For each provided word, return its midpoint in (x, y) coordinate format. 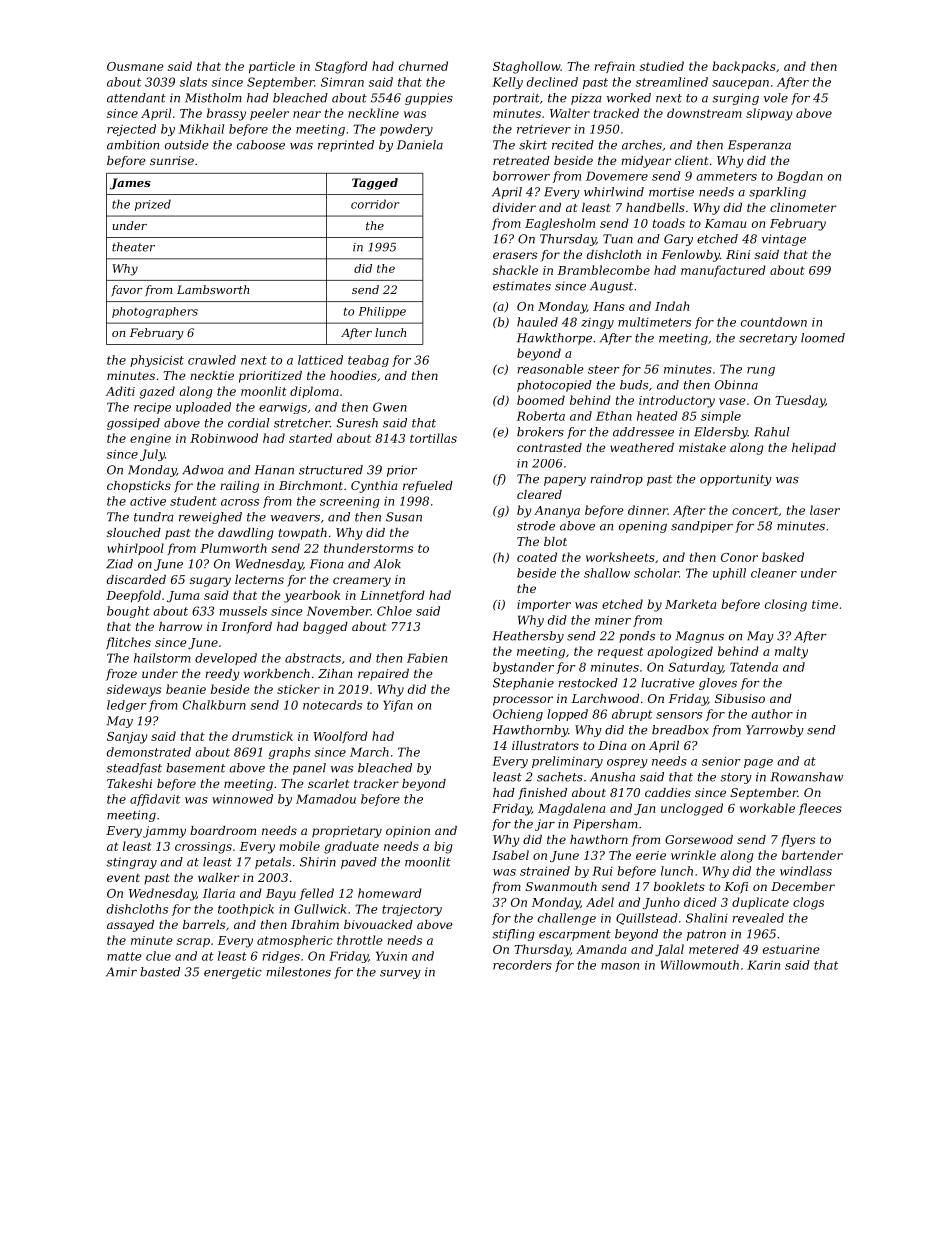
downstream (704, 113)
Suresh (357, 423)
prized (153, 205)
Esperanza (759, 146)
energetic (233, 973)
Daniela (420, 145)
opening (643, 527)
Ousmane (135, 66)
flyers (798, 841)
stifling (513, 935)
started (310, 438)
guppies (429, 99)
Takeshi (129, 783)
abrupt (632, 715)
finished (542, 794)
